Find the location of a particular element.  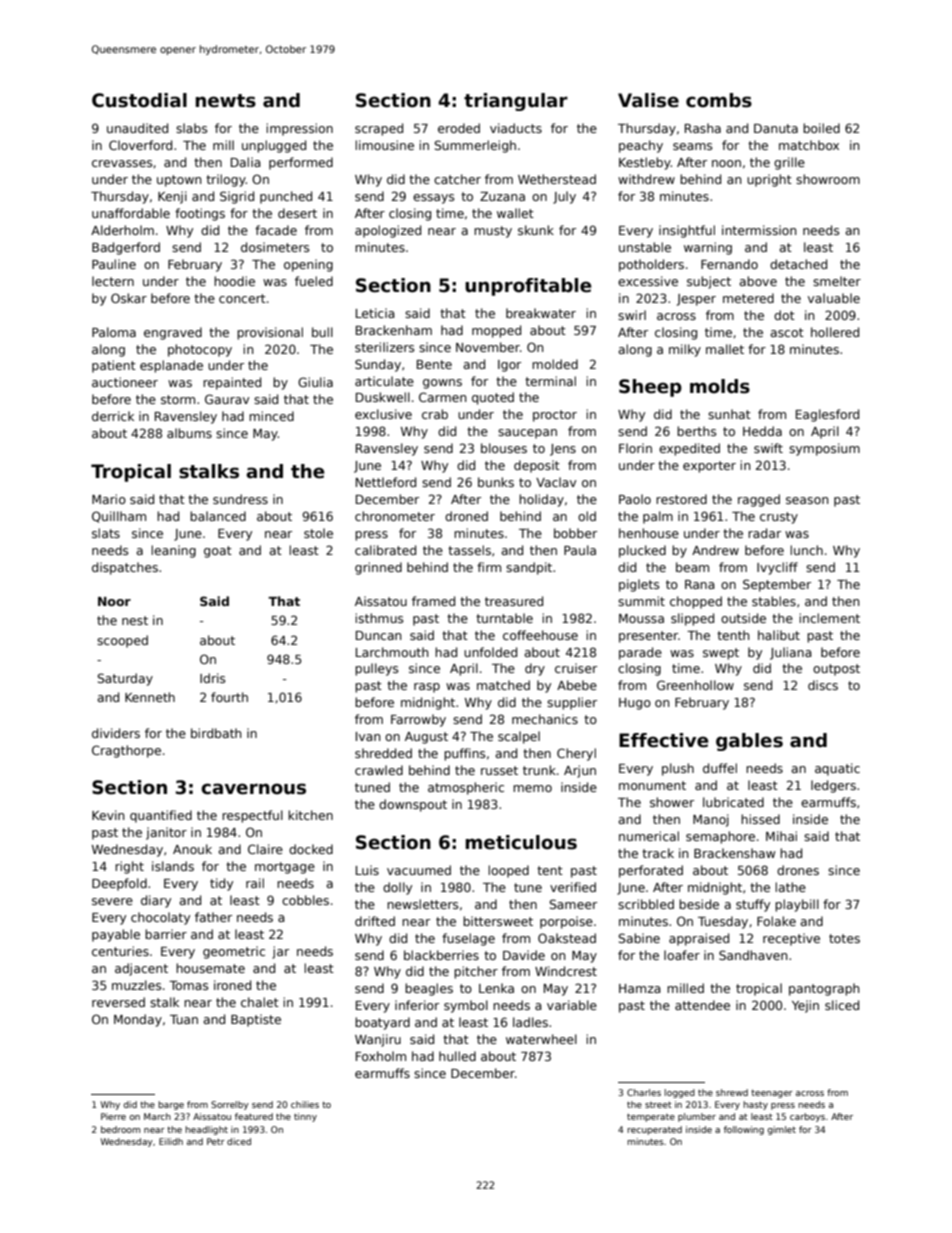

expedited is located at coordinates (689, 449).
